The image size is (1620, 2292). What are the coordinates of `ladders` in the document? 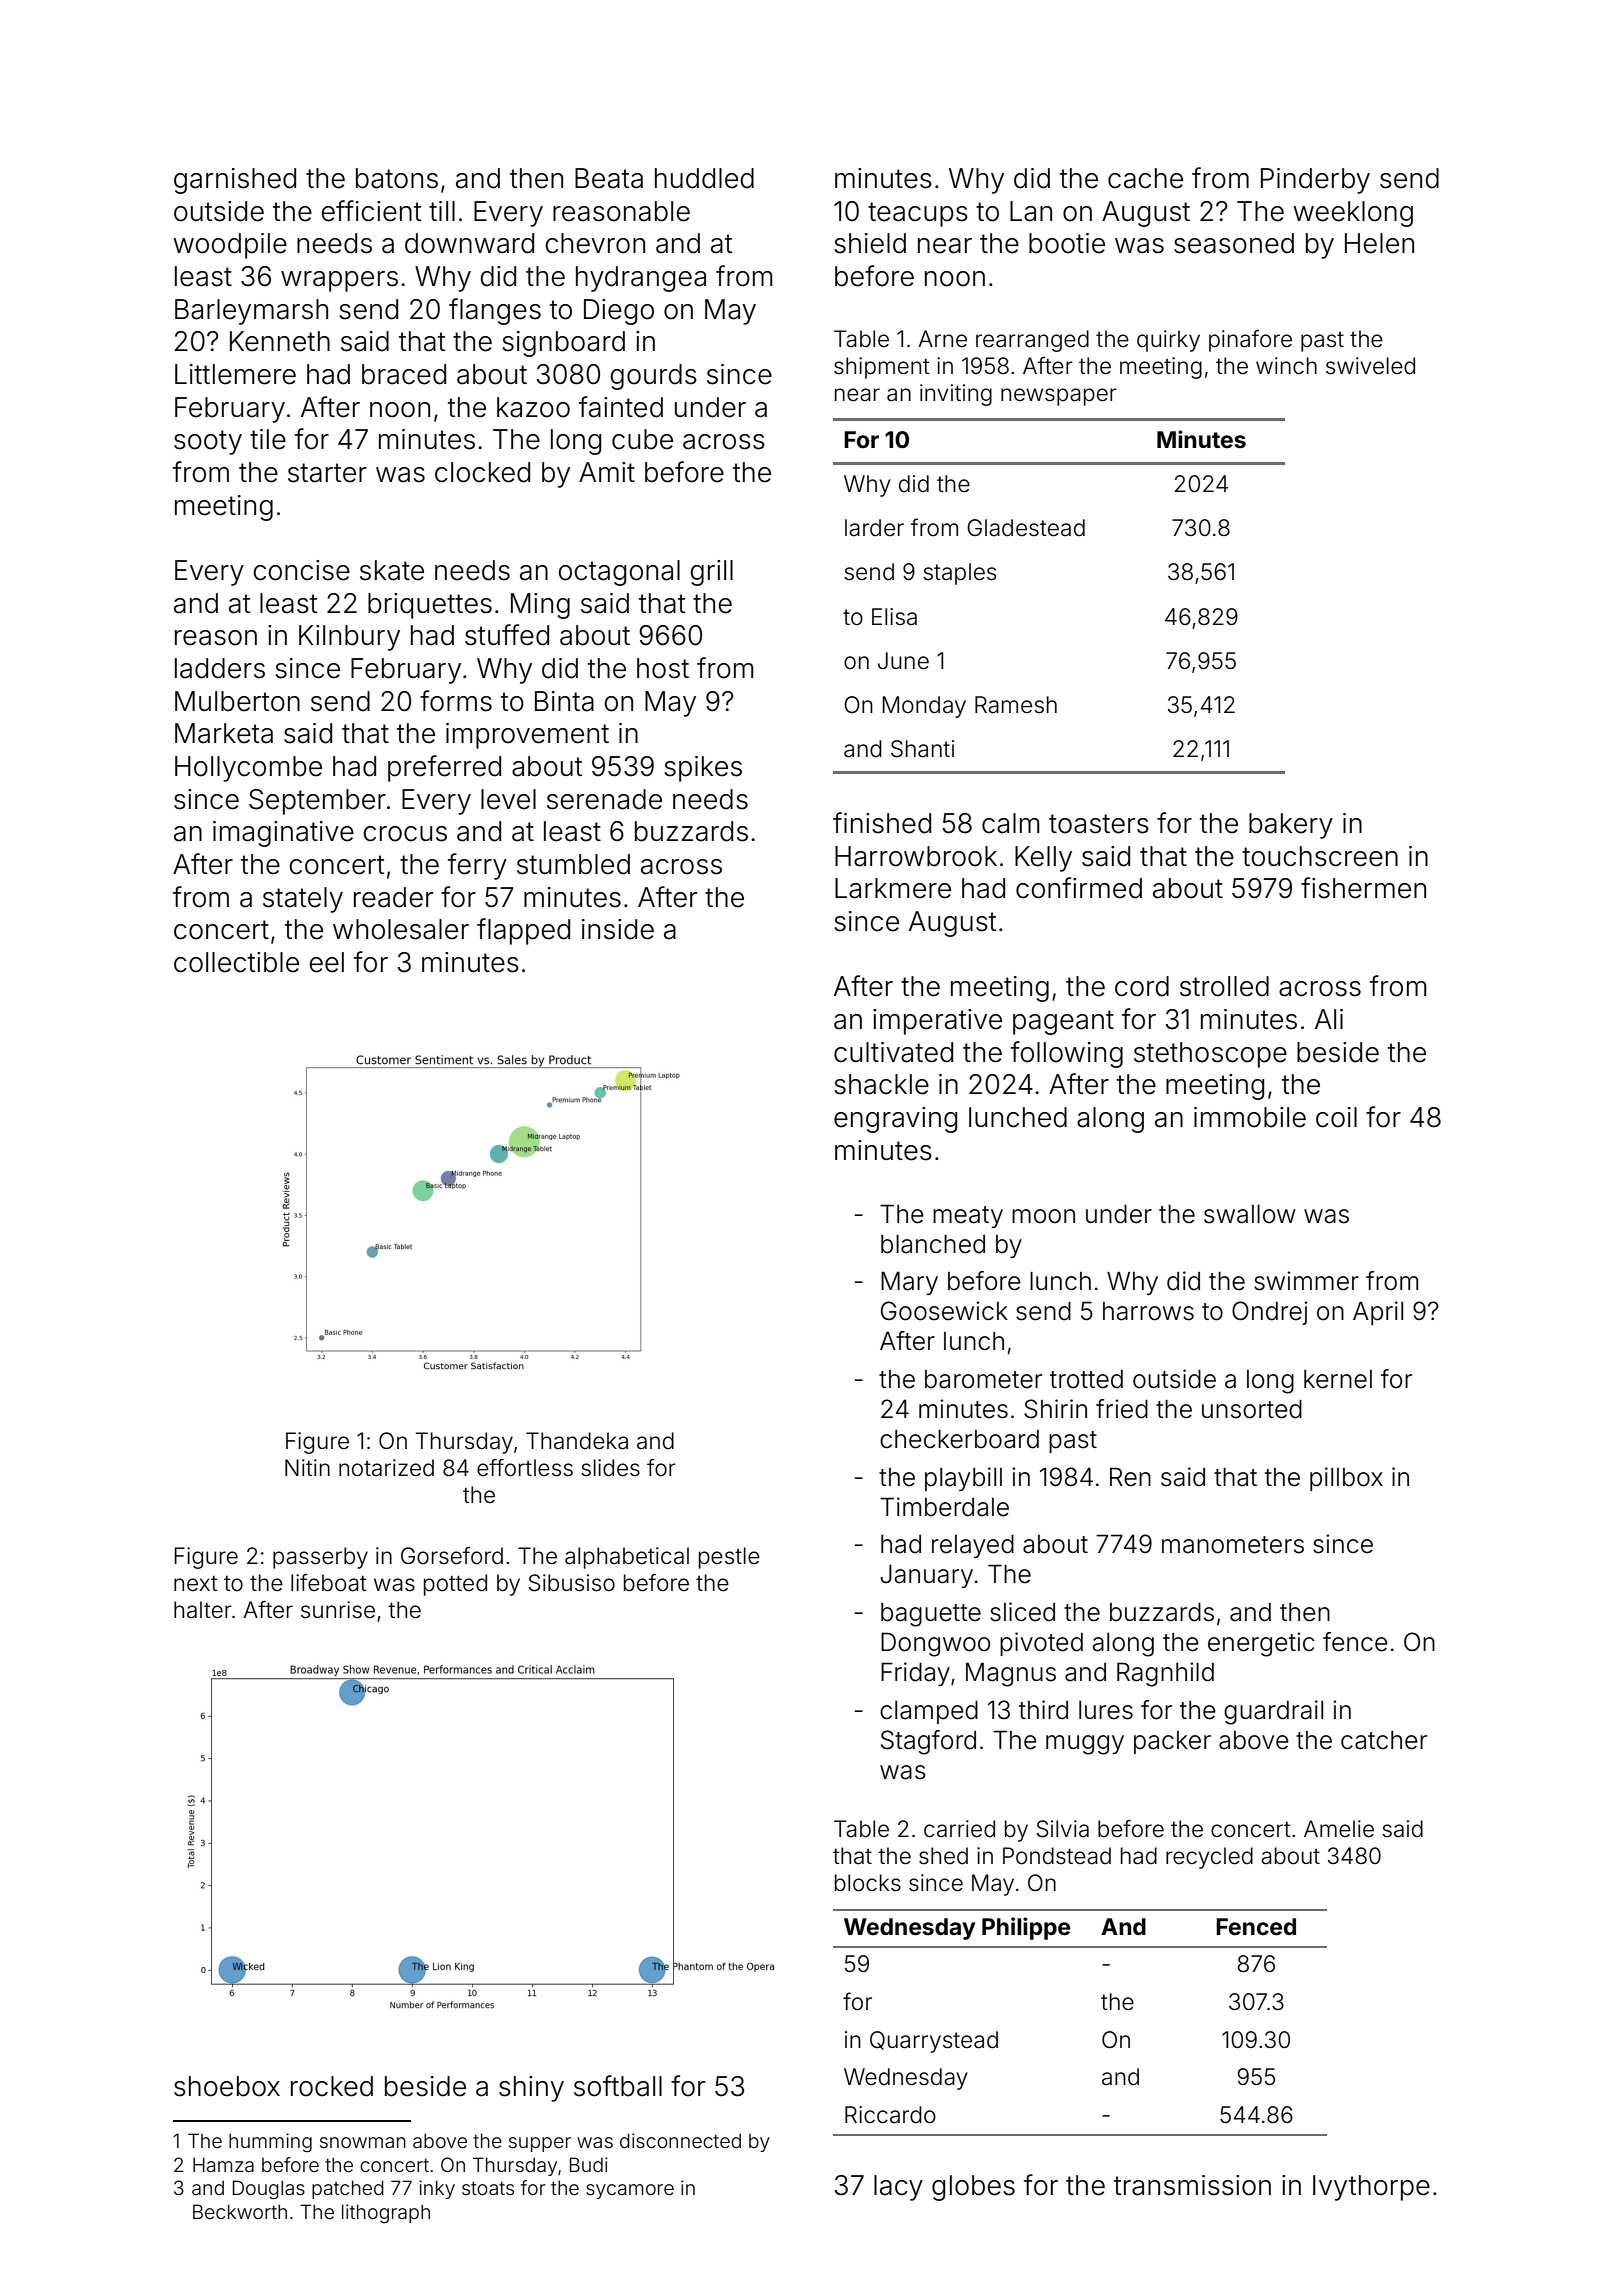 It's located at (220, 668).
